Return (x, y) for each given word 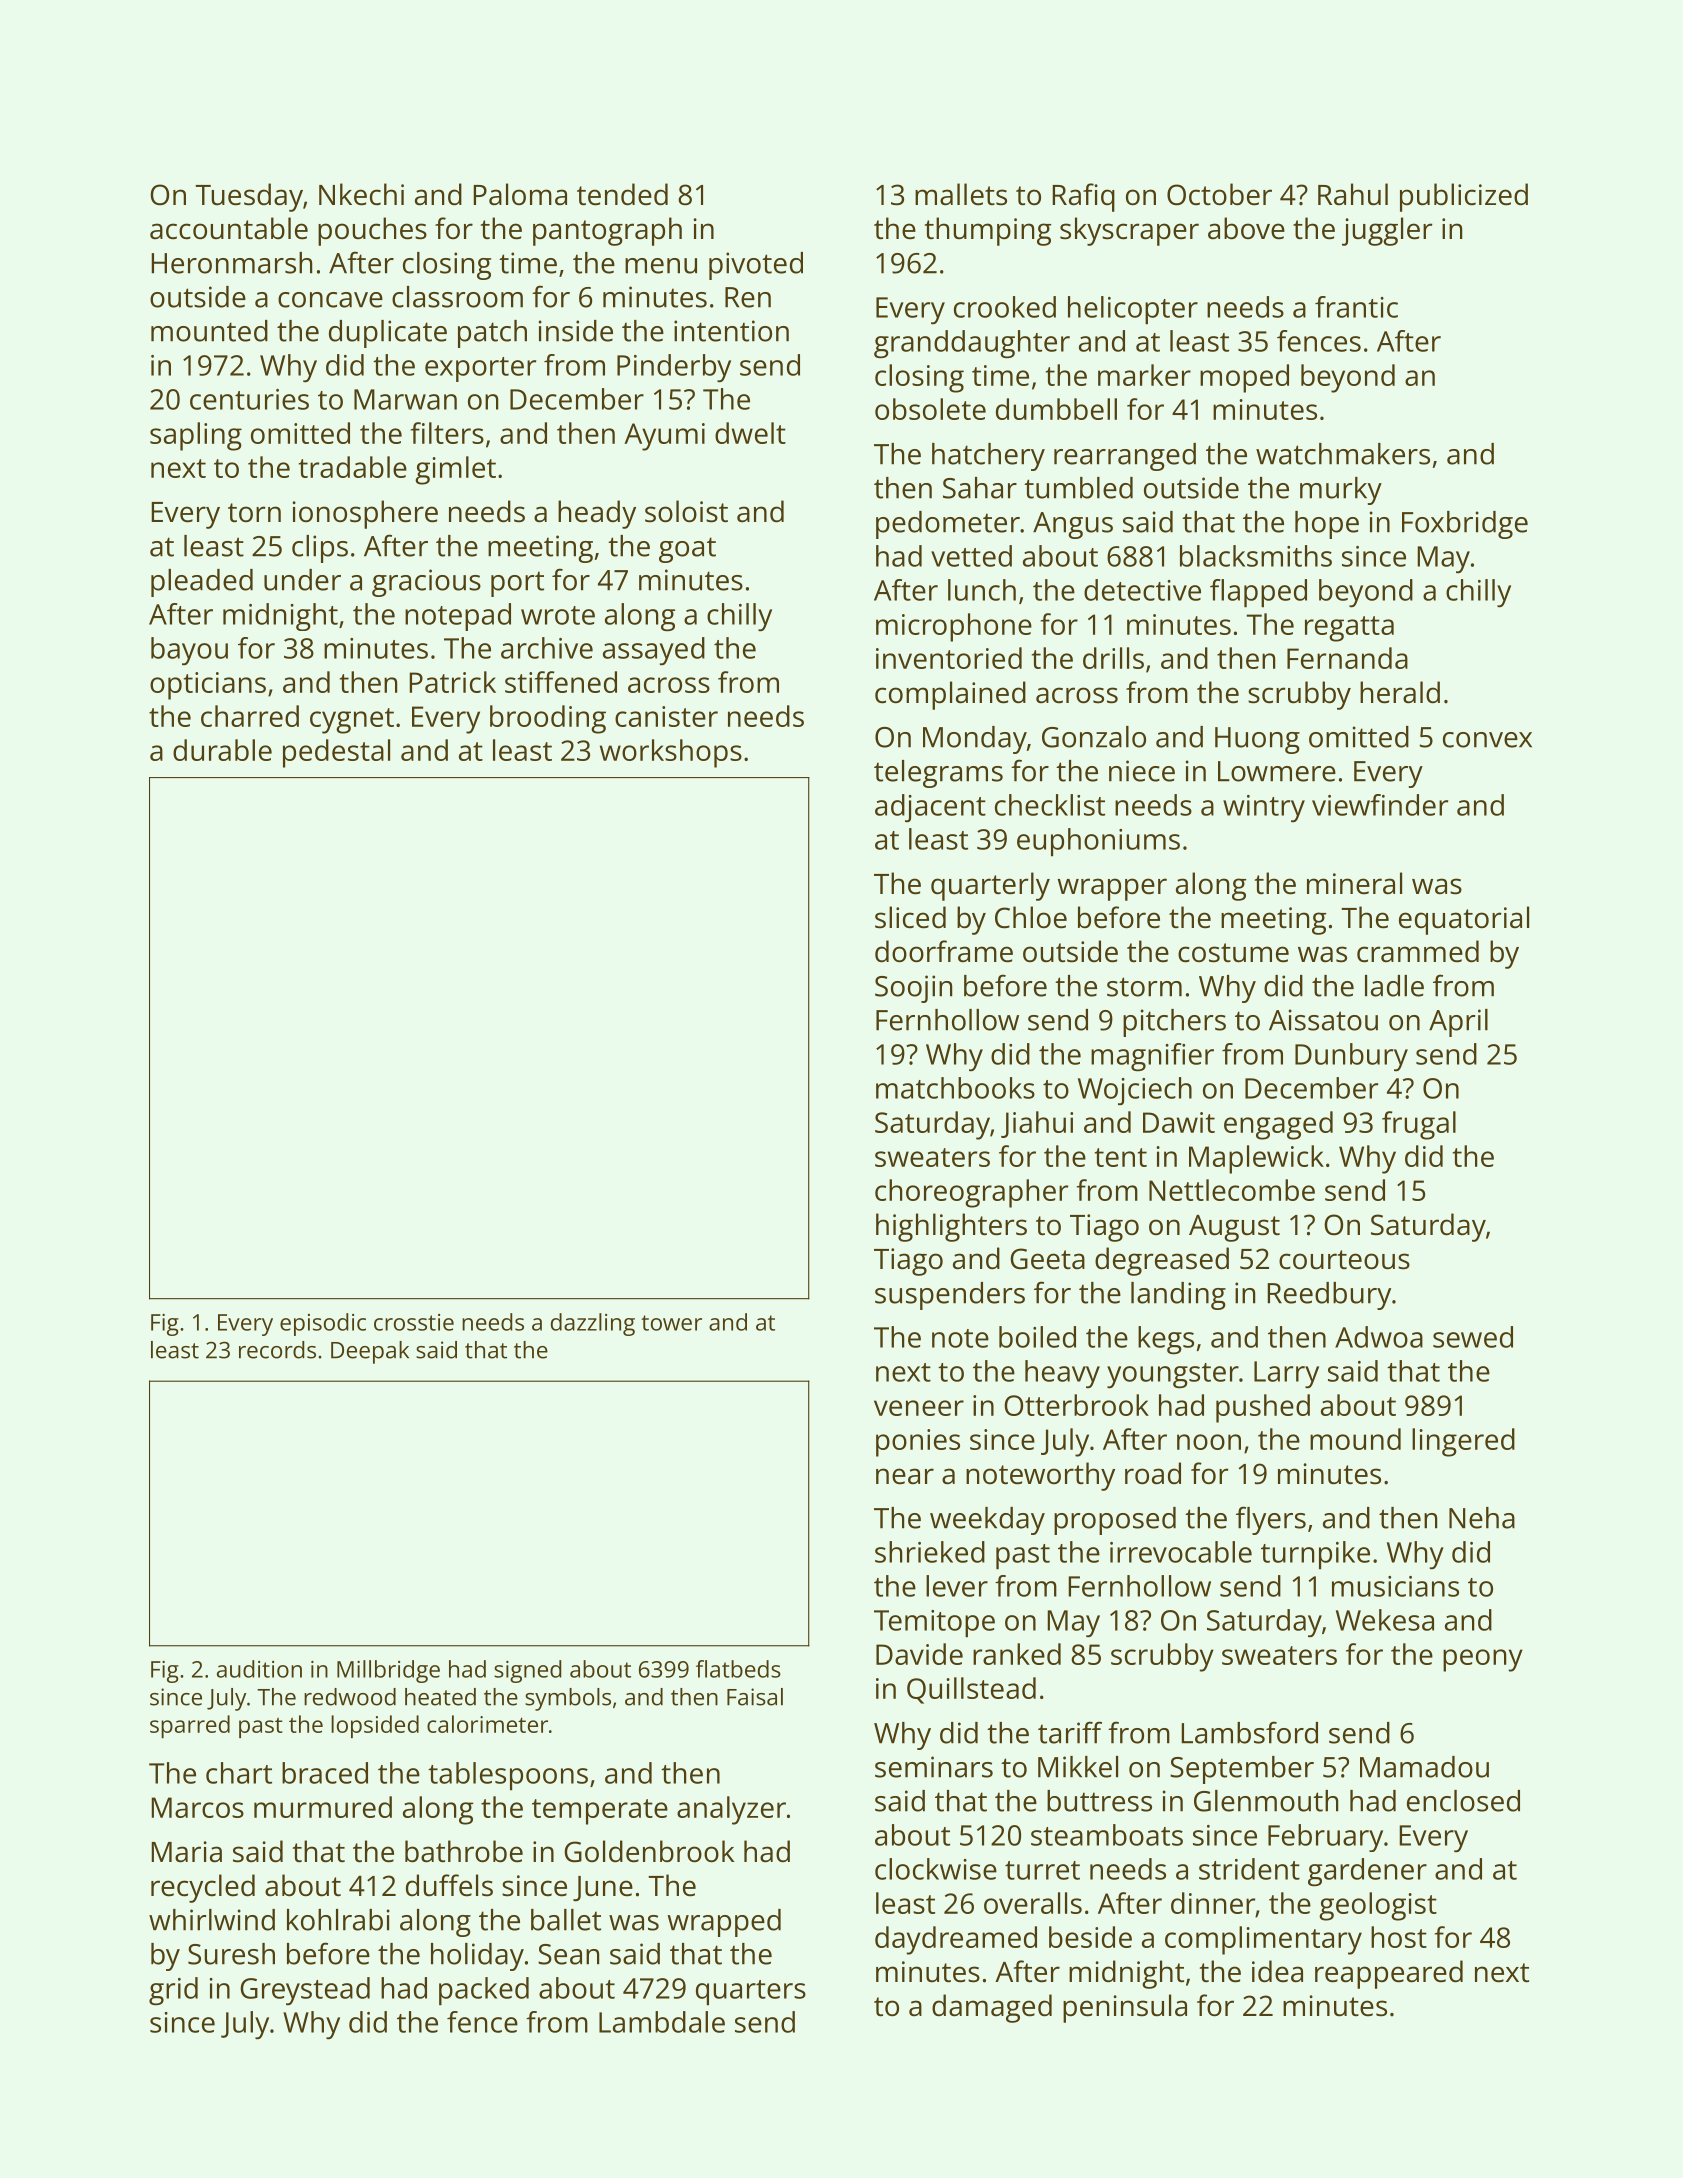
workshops (671, 753)
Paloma (520, 194)
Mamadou (1424, 1767)
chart (239, 1773)
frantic (1356, 307)
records (277, 1350)
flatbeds (738, 1669)
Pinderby (674, 368)
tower (671, 1323)
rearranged (1125, 457)
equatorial (1464, 920)
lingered (1463, 1442)
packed (484, 1991)
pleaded (202, 583)
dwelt (750, 433)
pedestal (336, 753)
